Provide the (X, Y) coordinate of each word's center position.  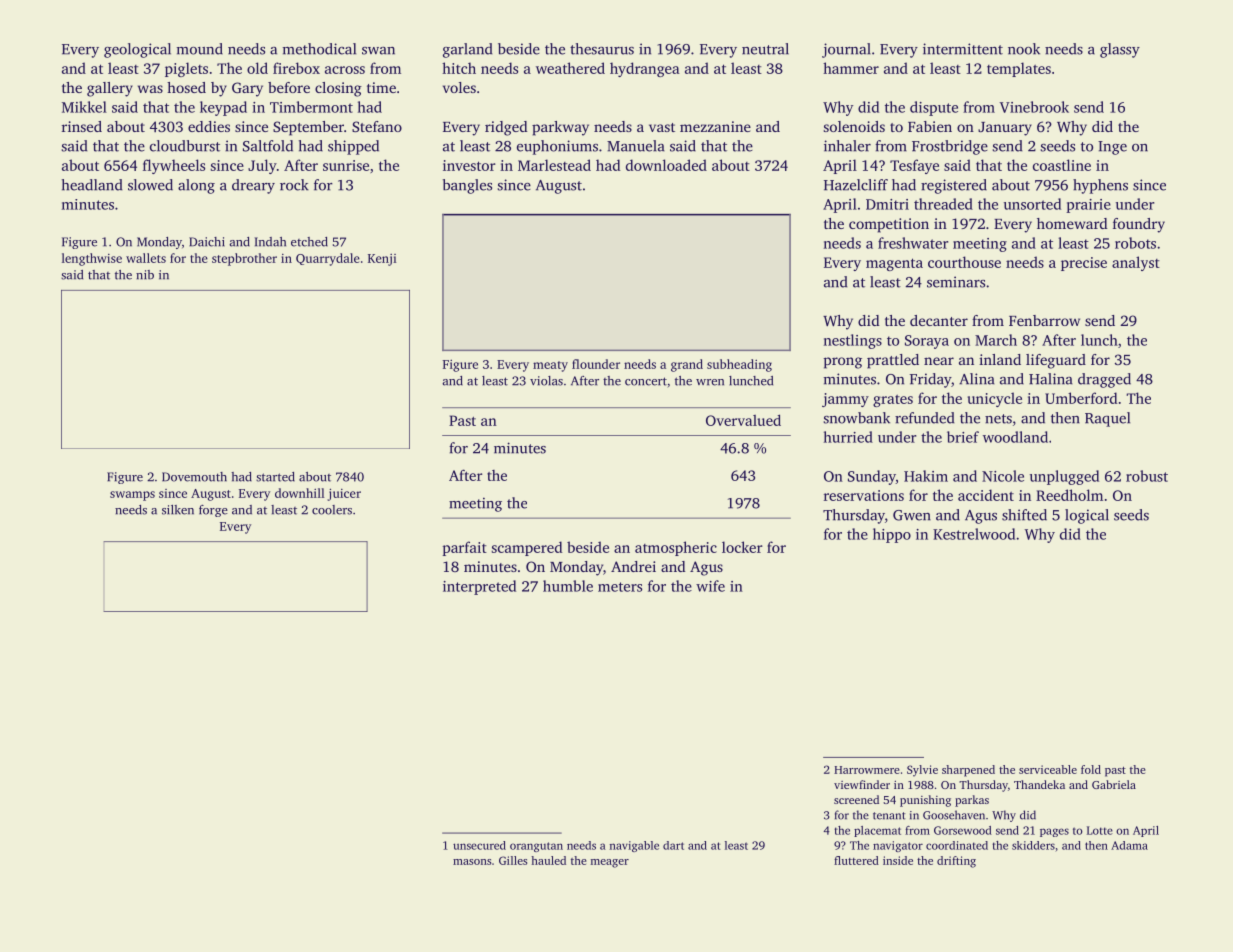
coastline (1062, 165)
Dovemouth (194, 477)
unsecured (479, 845)
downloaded (666, 165)
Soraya (927, 342)
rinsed (82, 126)
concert (646, 381)
